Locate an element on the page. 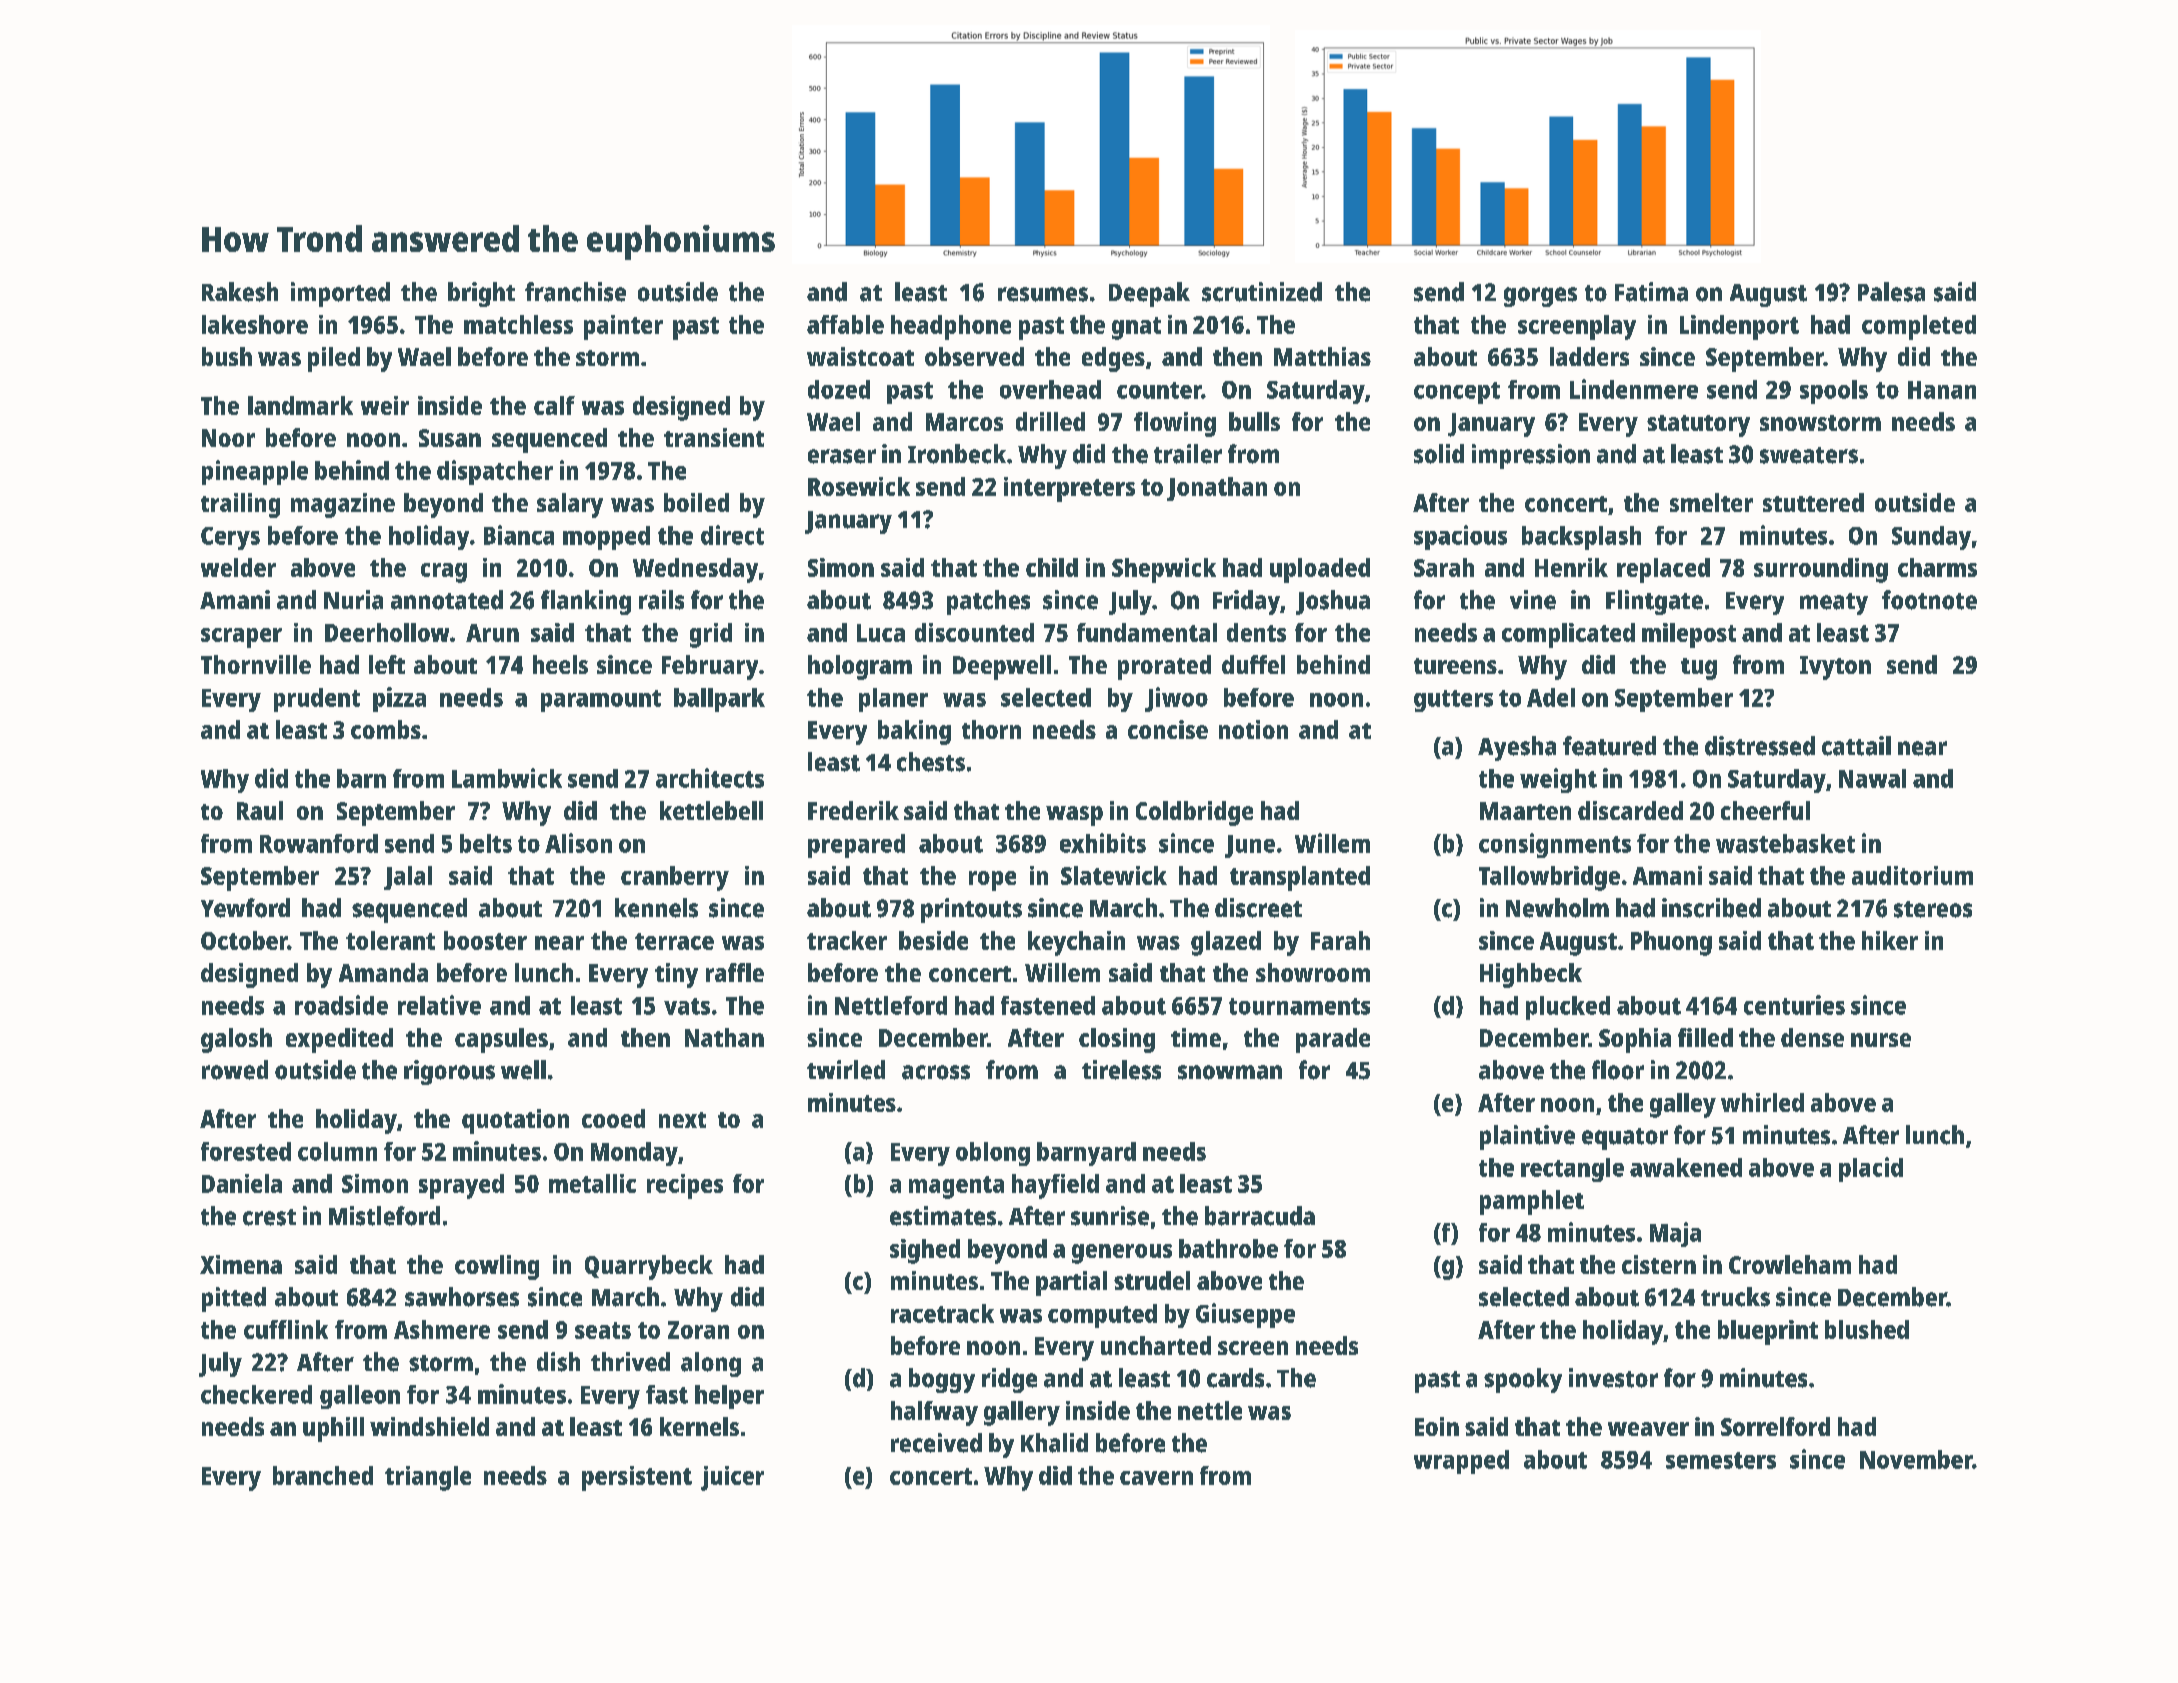 The height and width of the page is (1683, 2178). semesters is located at coordinates (1721, 1460).
